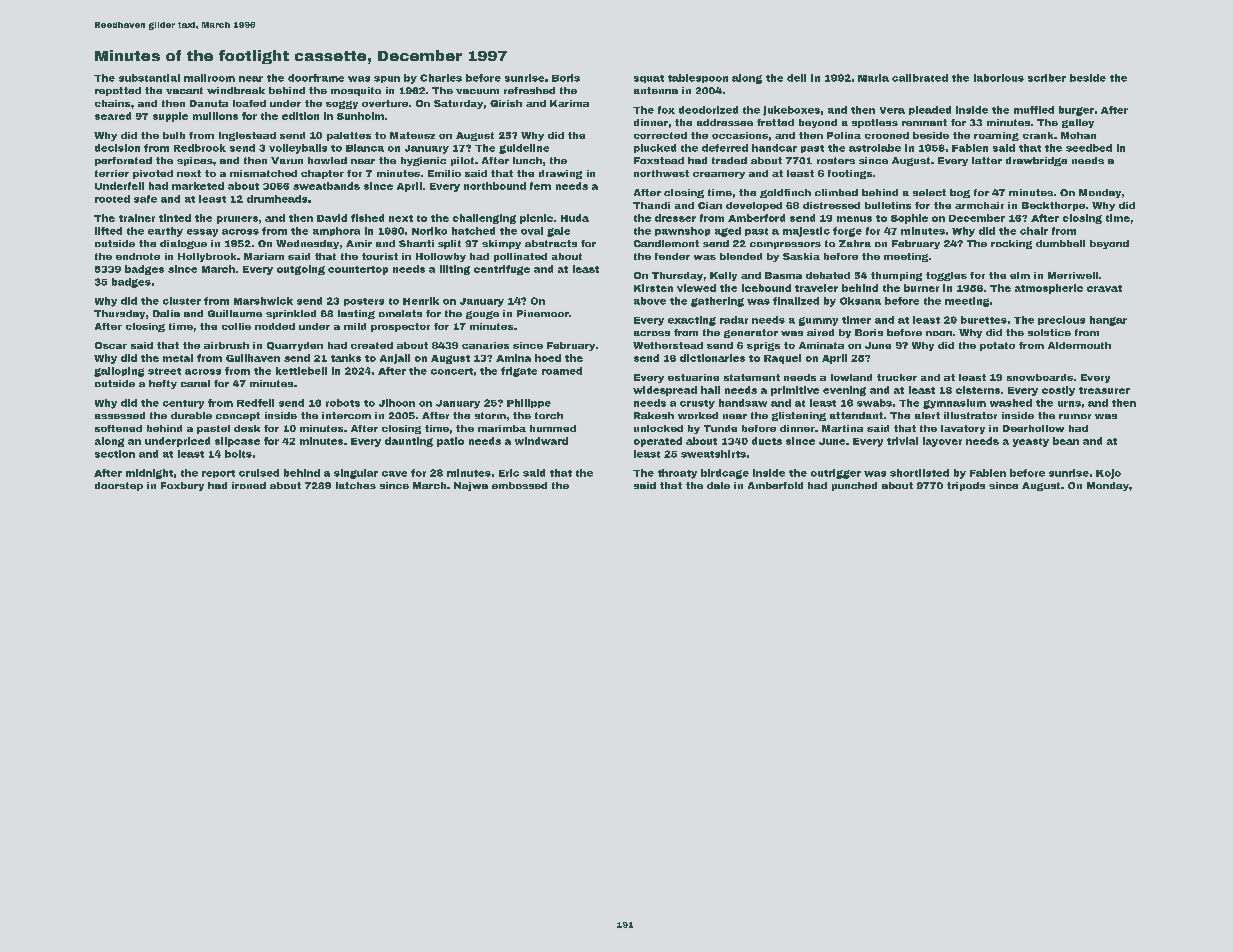  What do you see at coordinates (1089, 148) in the image?
I see `seedbed` at bounding box center [1089, 148].
